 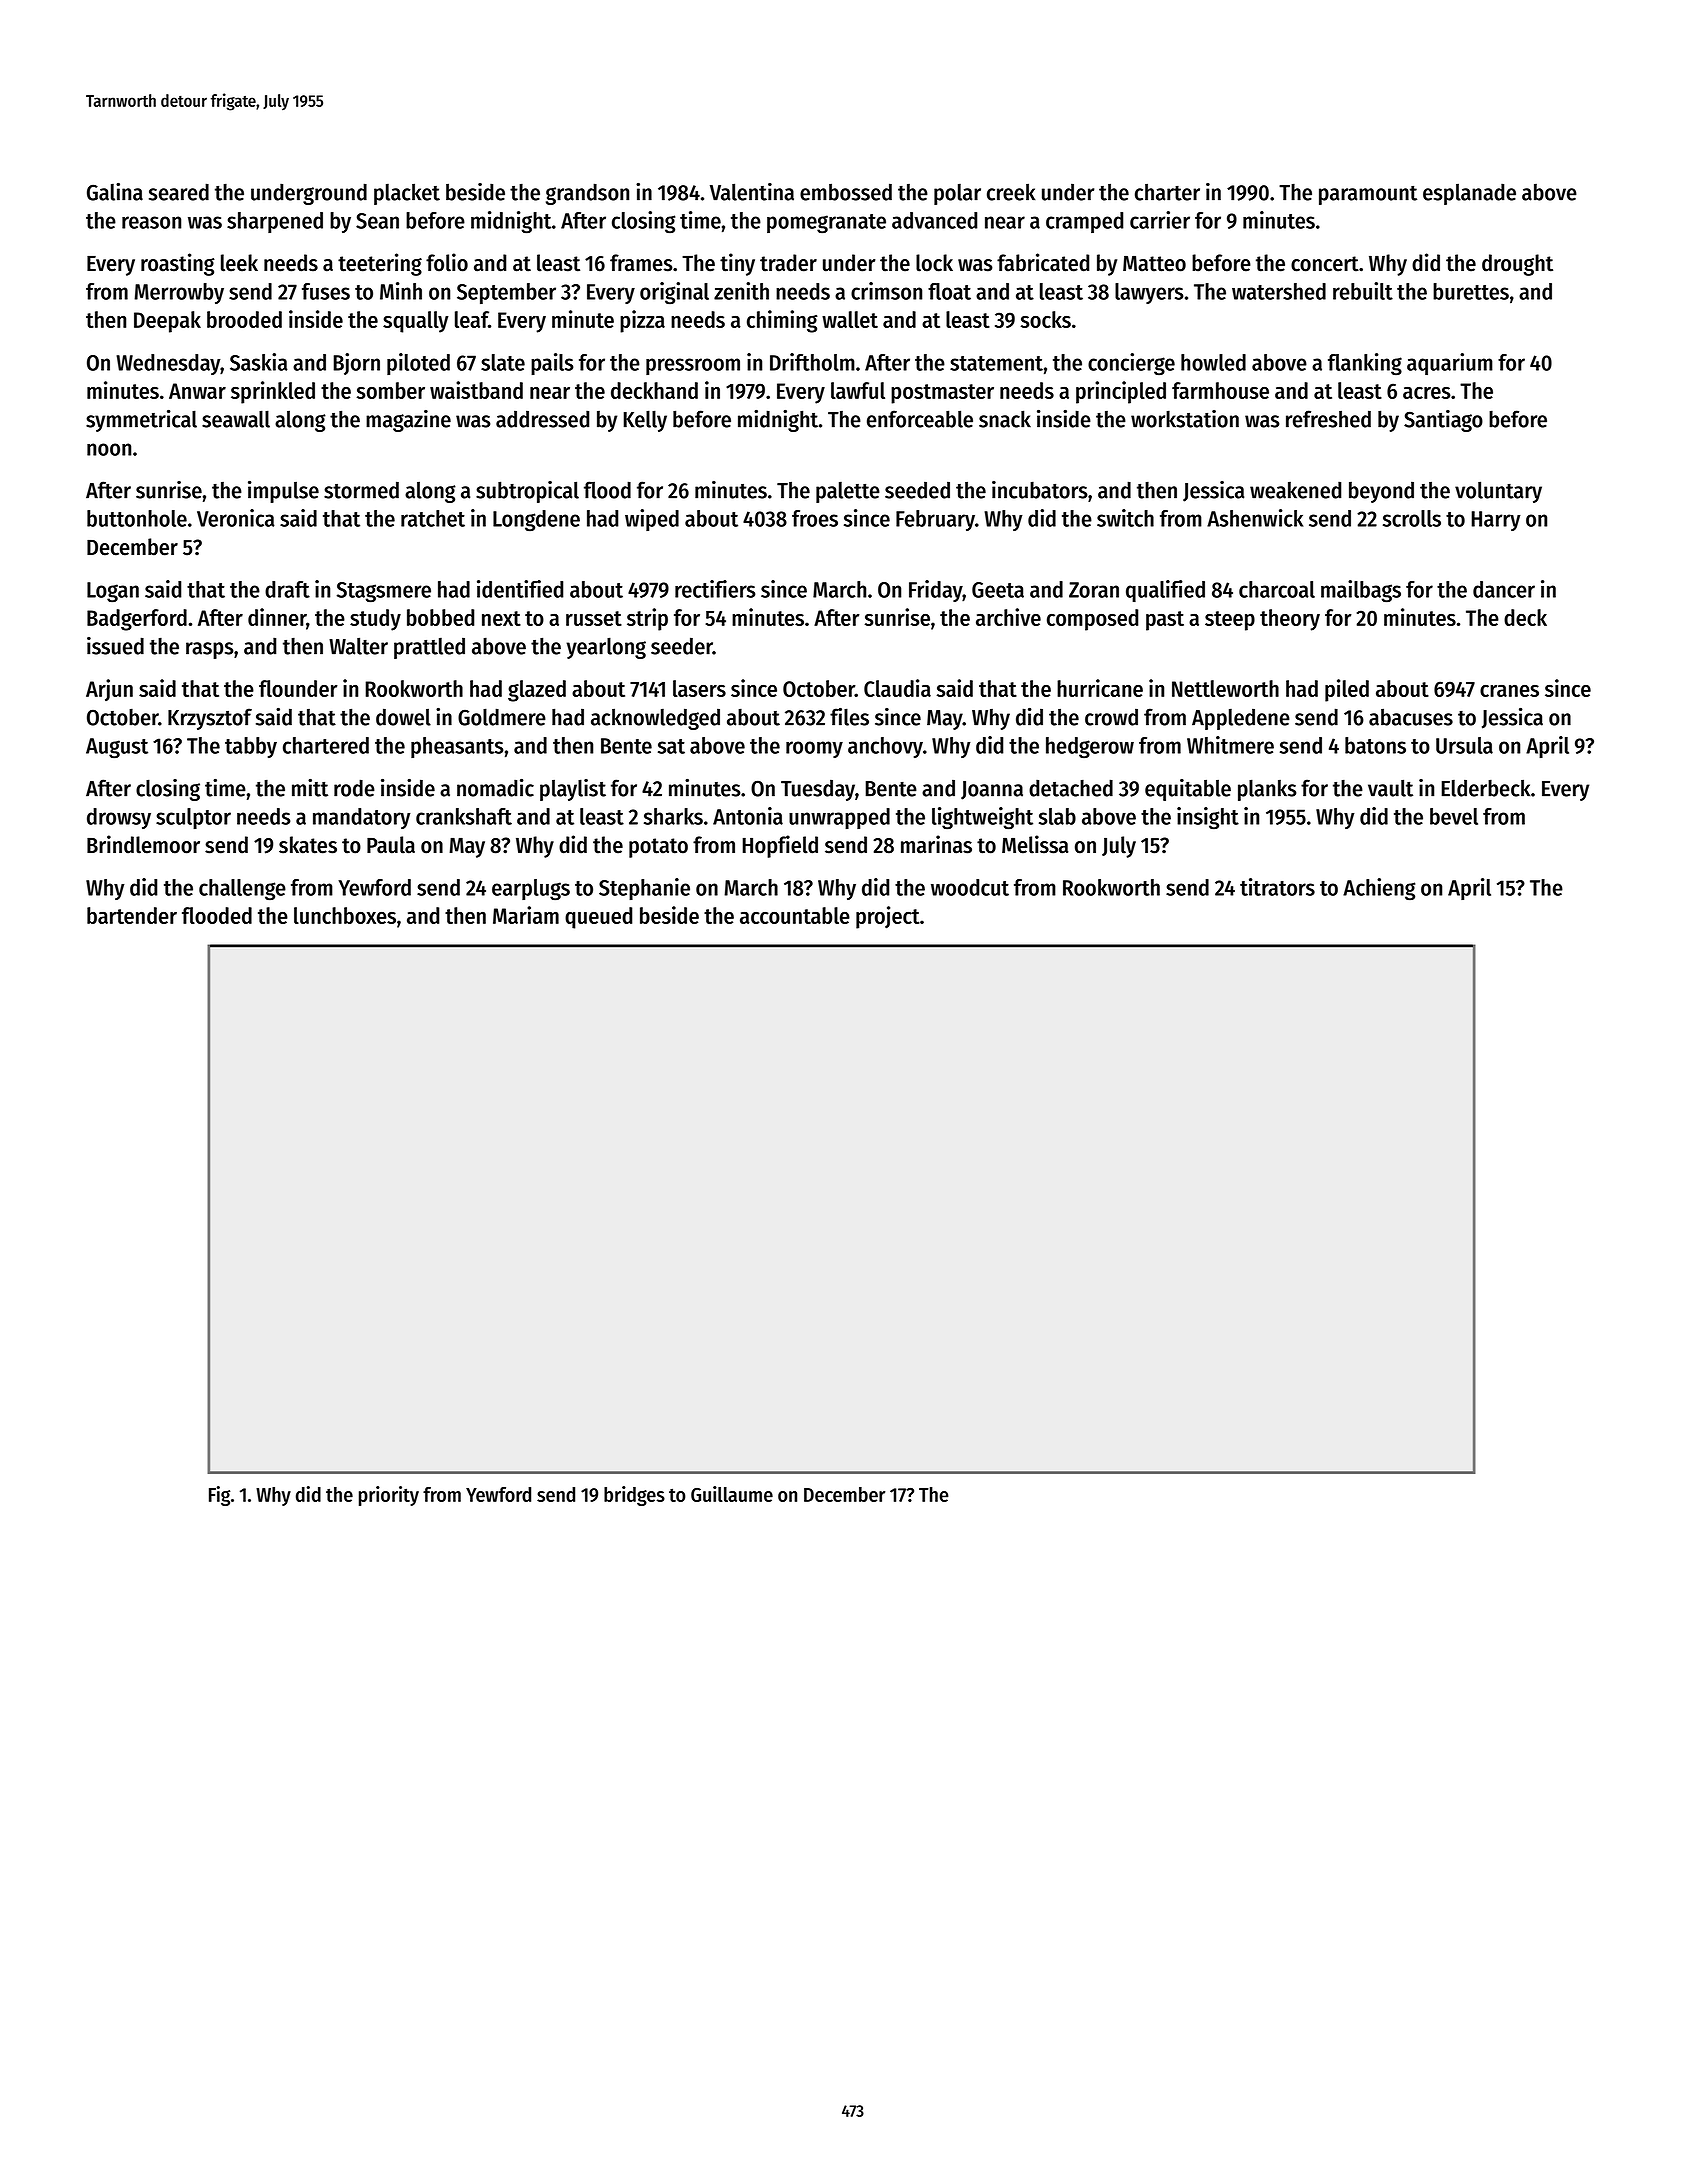 I want to click on priority, so click(x=389, y=1496).
